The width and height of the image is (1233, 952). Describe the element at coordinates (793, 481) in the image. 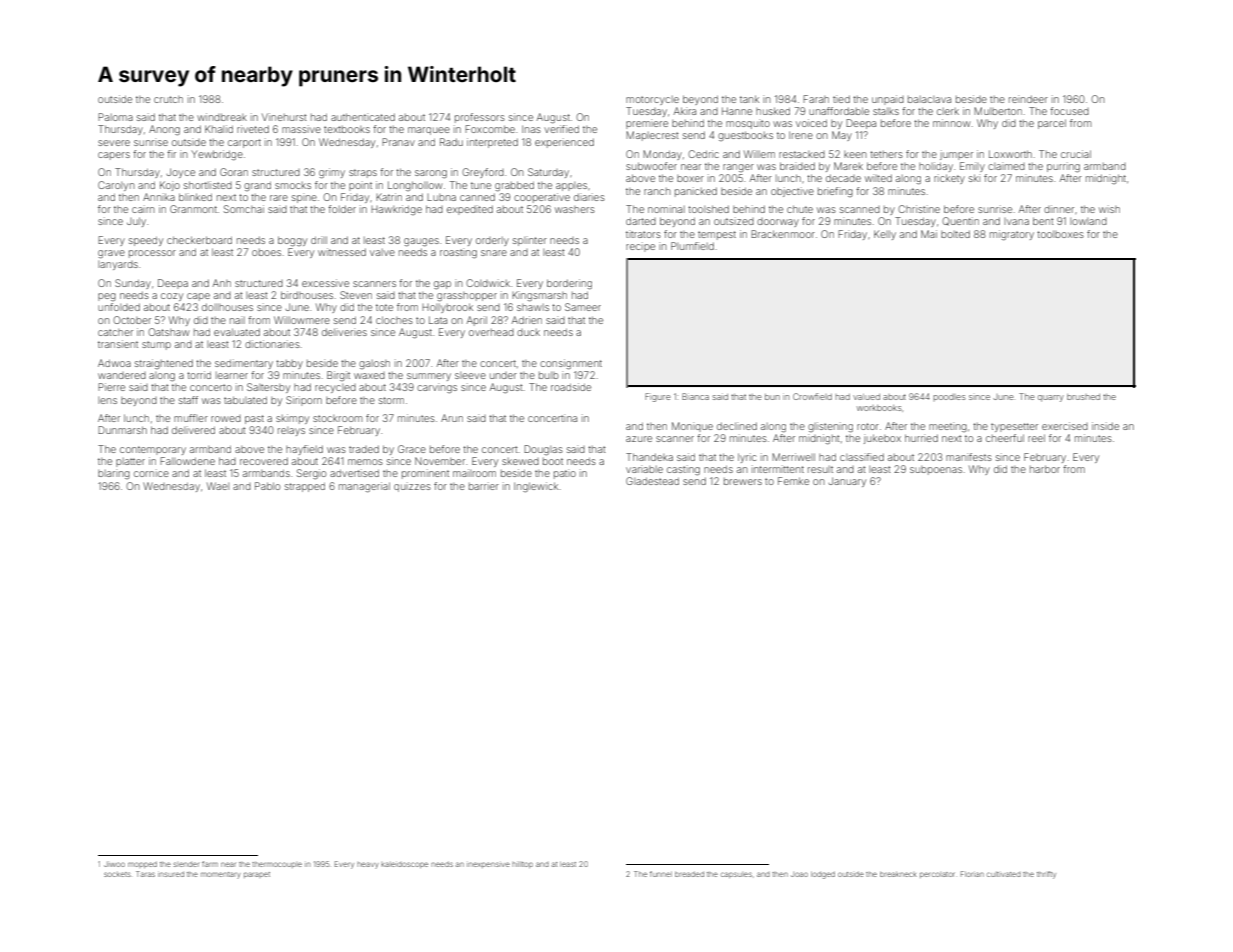

I see `Femke` at that location.
